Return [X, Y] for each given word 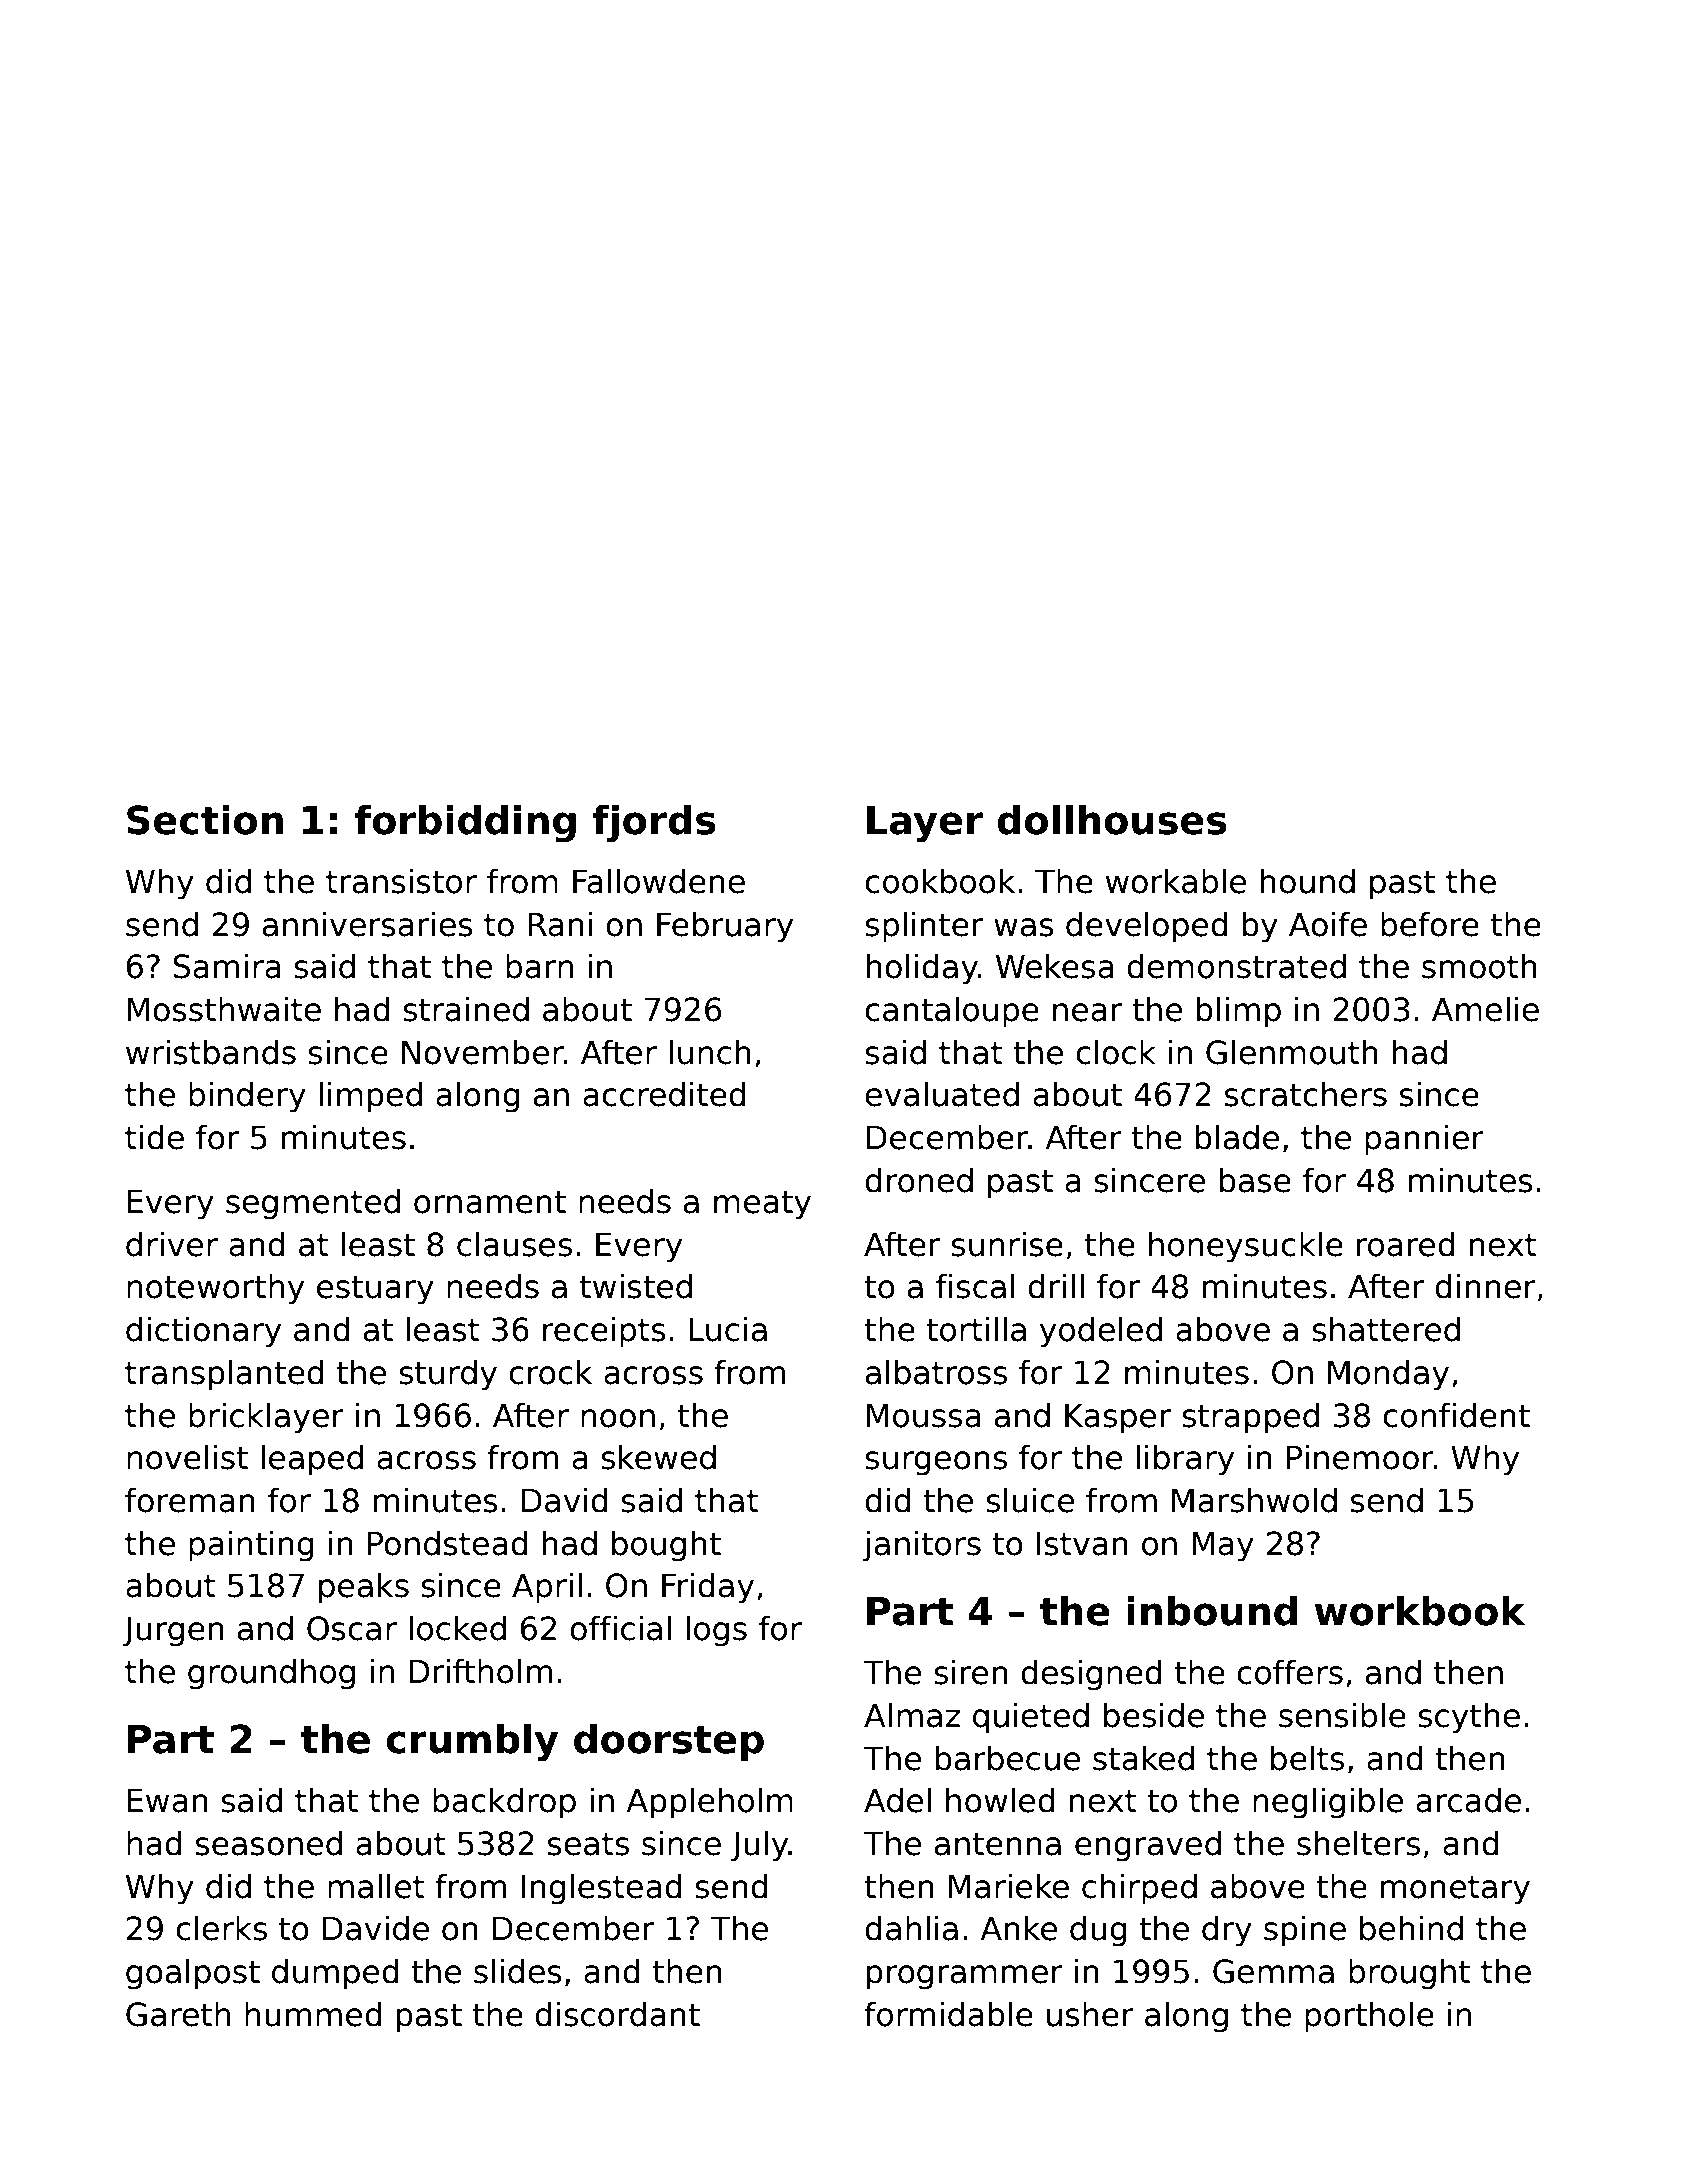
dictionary [203, 1332]
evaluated [942, 1094]
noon [618, 1418]
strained [466, 1009]
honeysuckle [1246, 1247]
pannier [1424, 1140]
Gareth [178, 2014]
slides [518, 1971]
